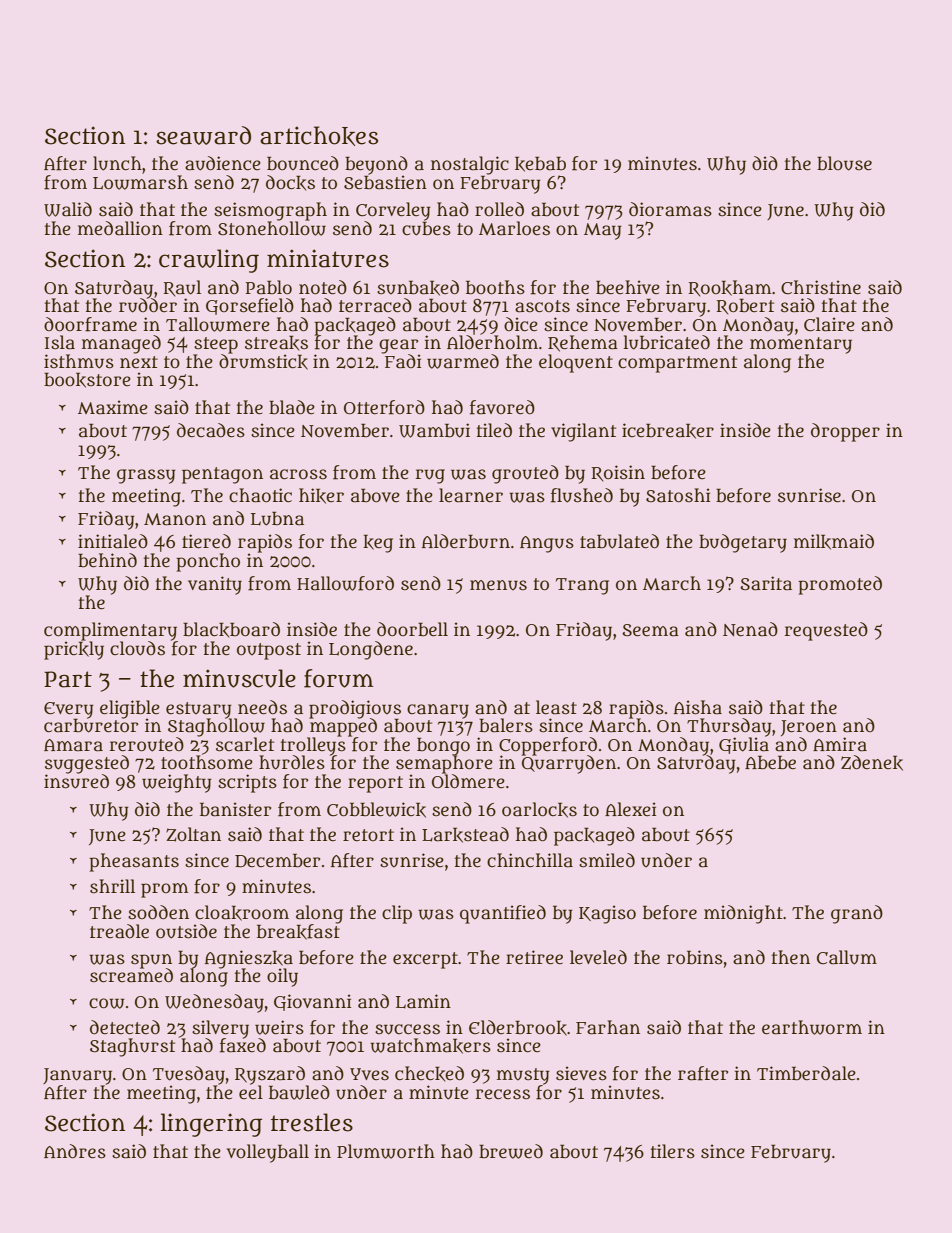 This image has width=952, height=1233. I want to click on Oldmere, so click(468, 781).
